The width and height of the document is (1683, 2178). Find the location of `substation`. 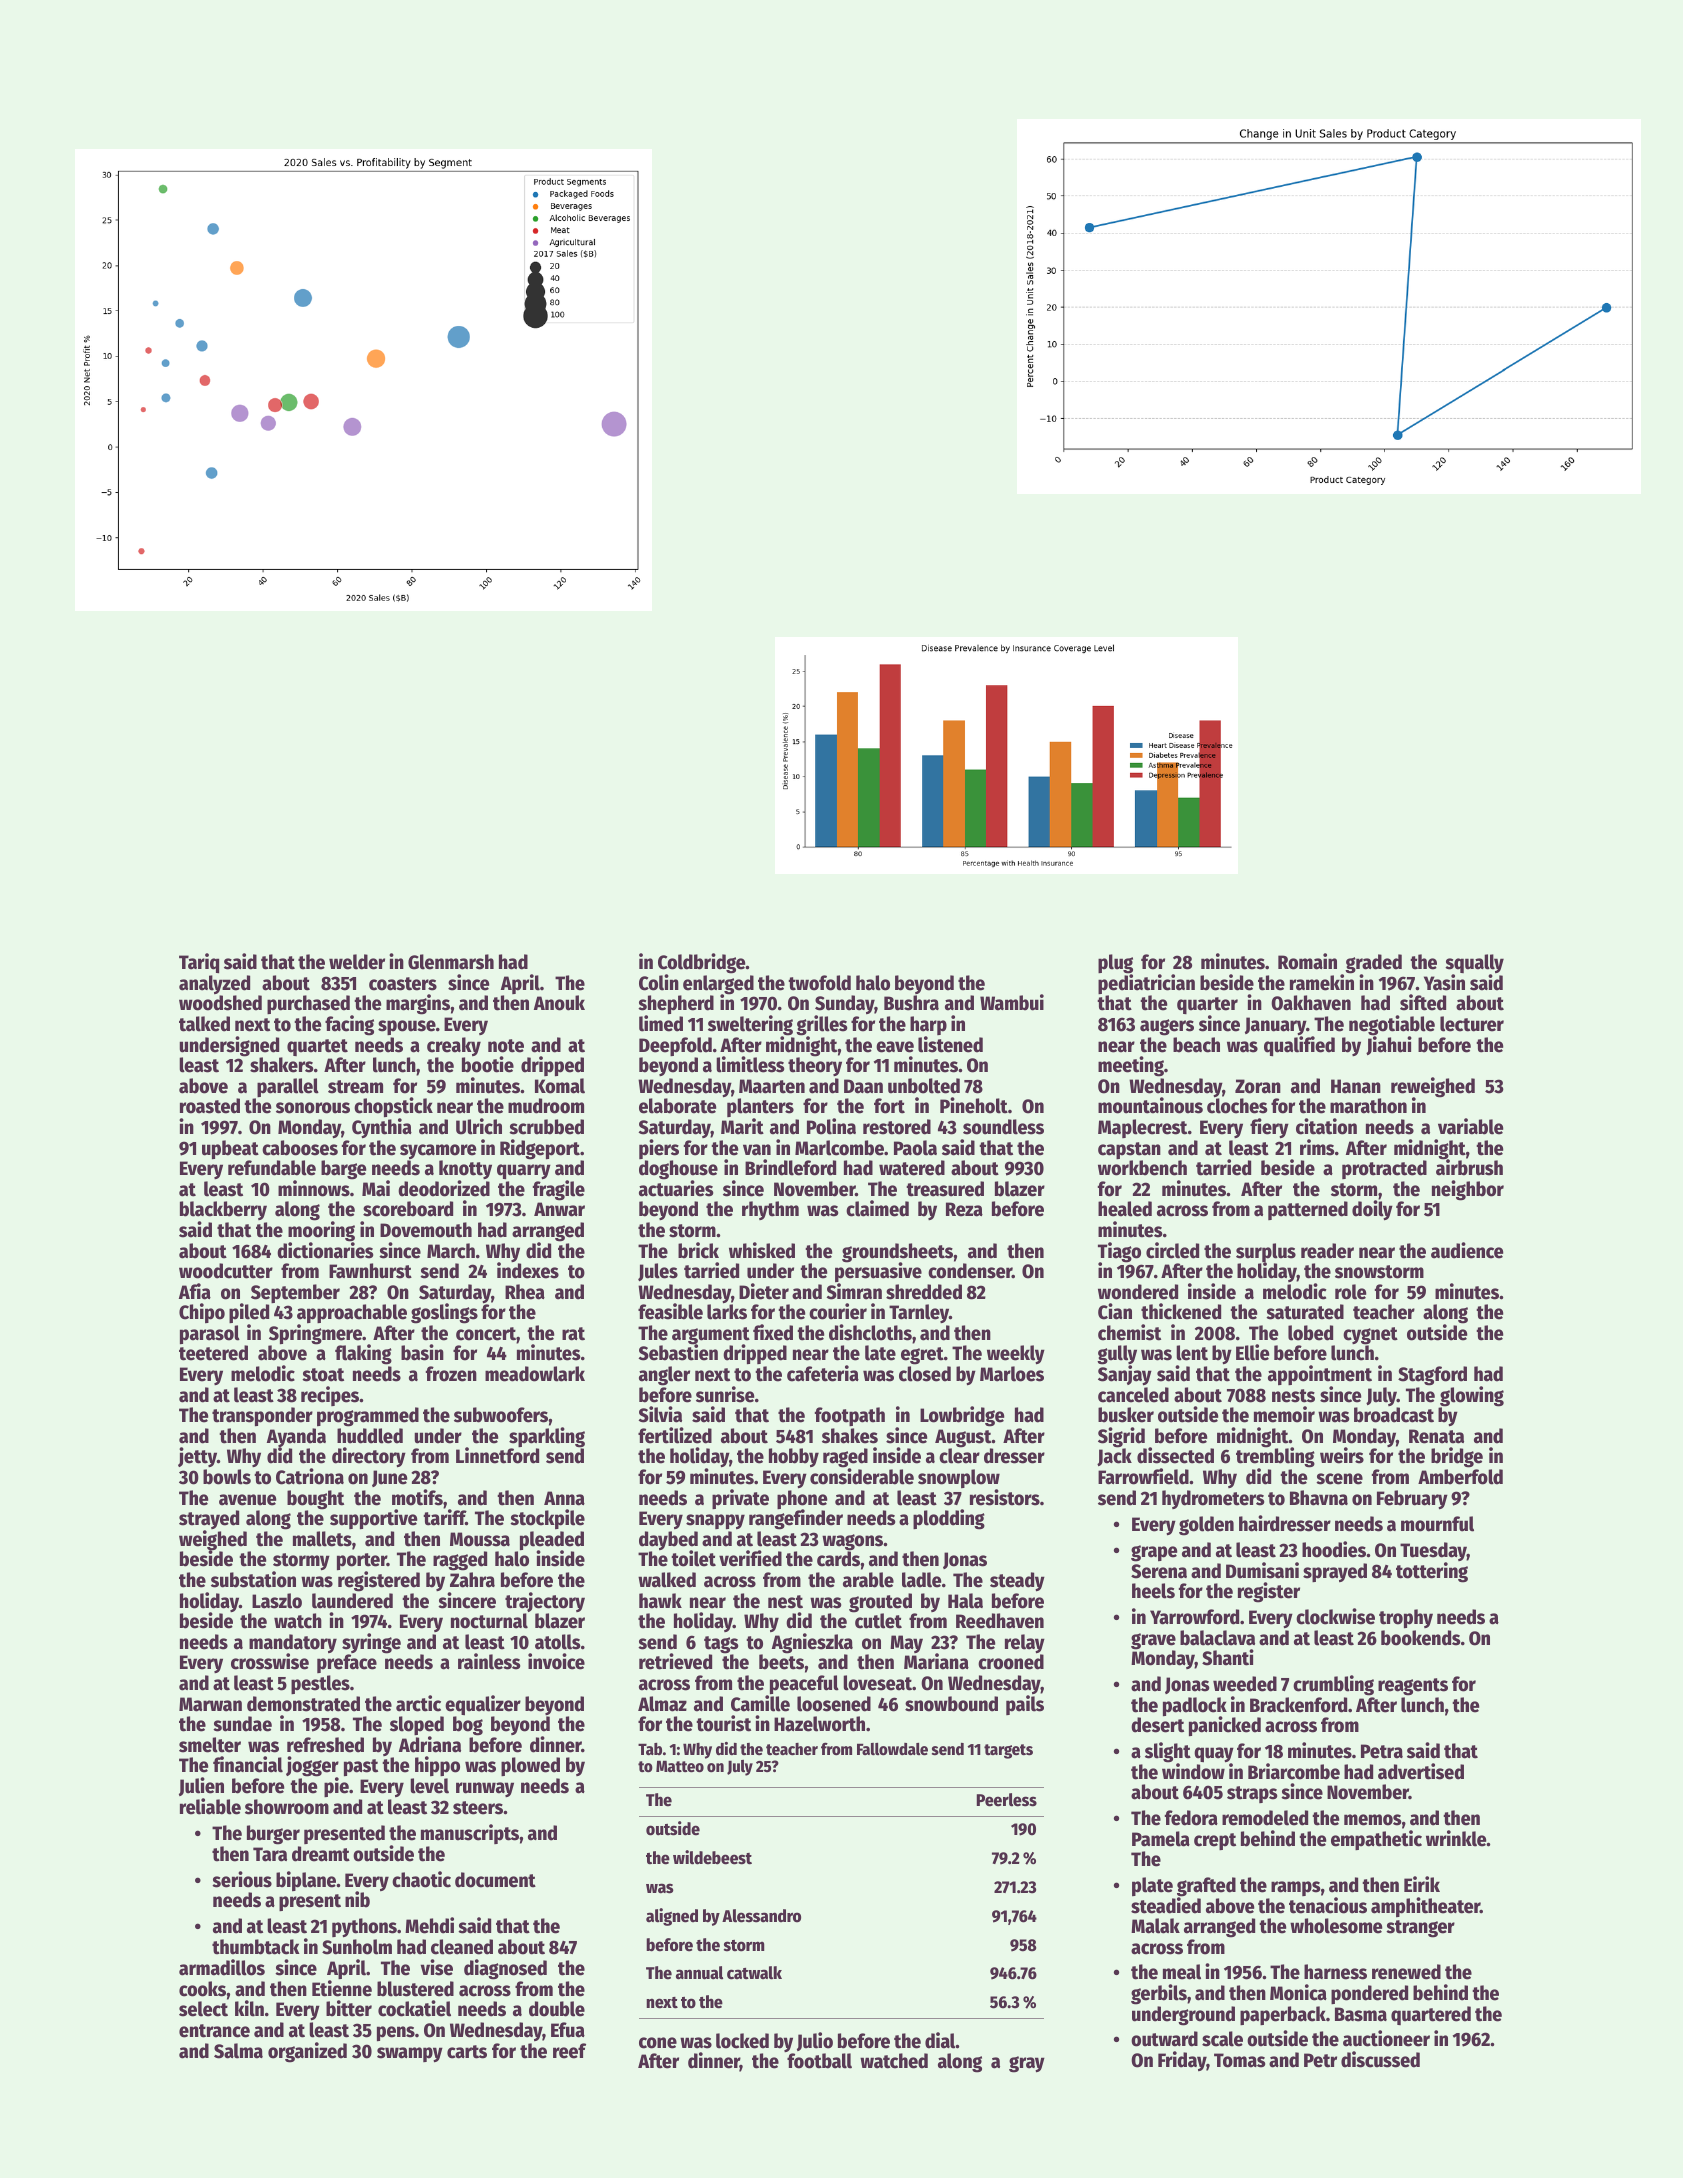

substation is located at coordinates (253, 1579).
